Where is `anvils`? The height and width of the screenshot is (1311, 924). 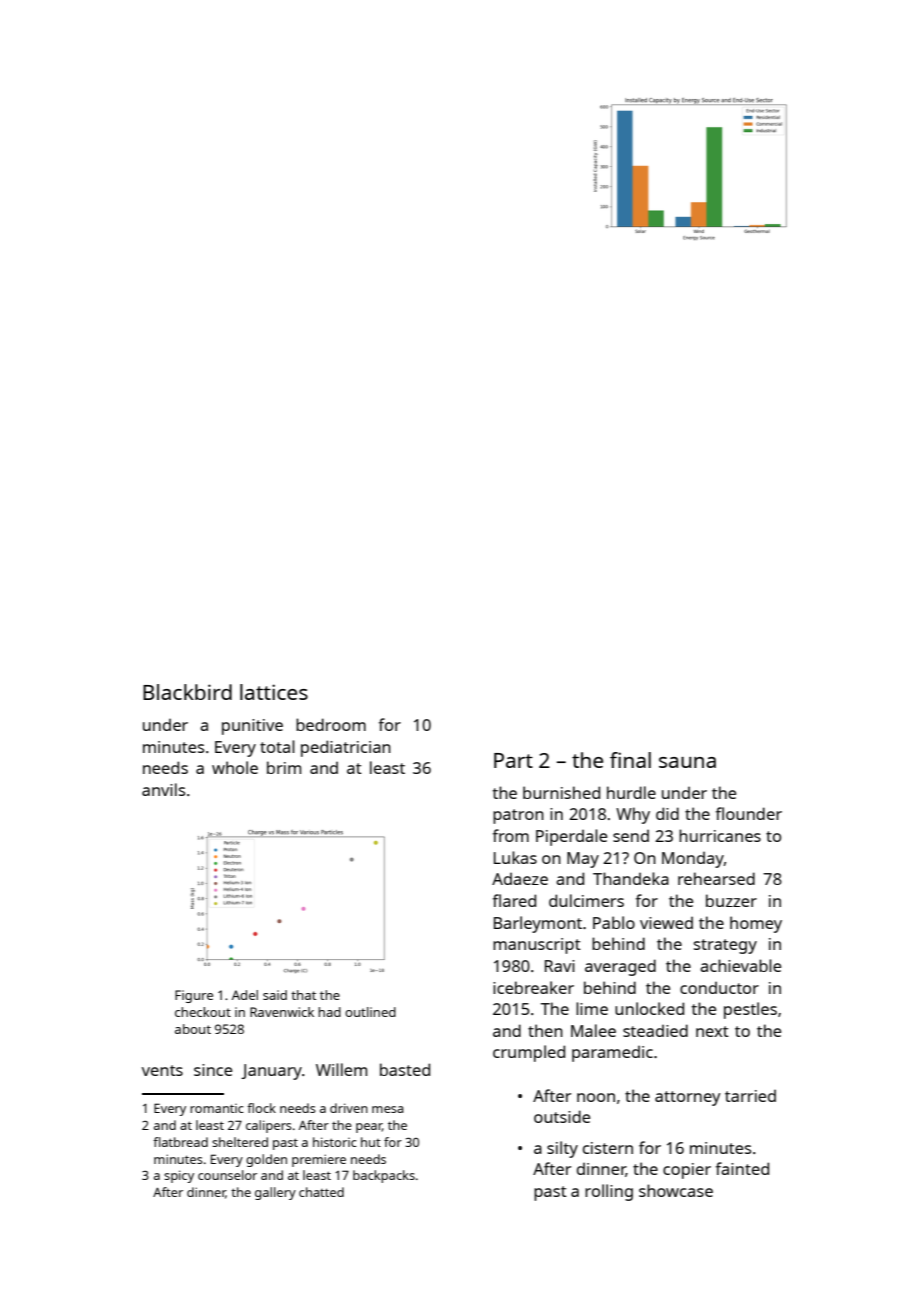 anvils is located at coordinates (163, 789).
